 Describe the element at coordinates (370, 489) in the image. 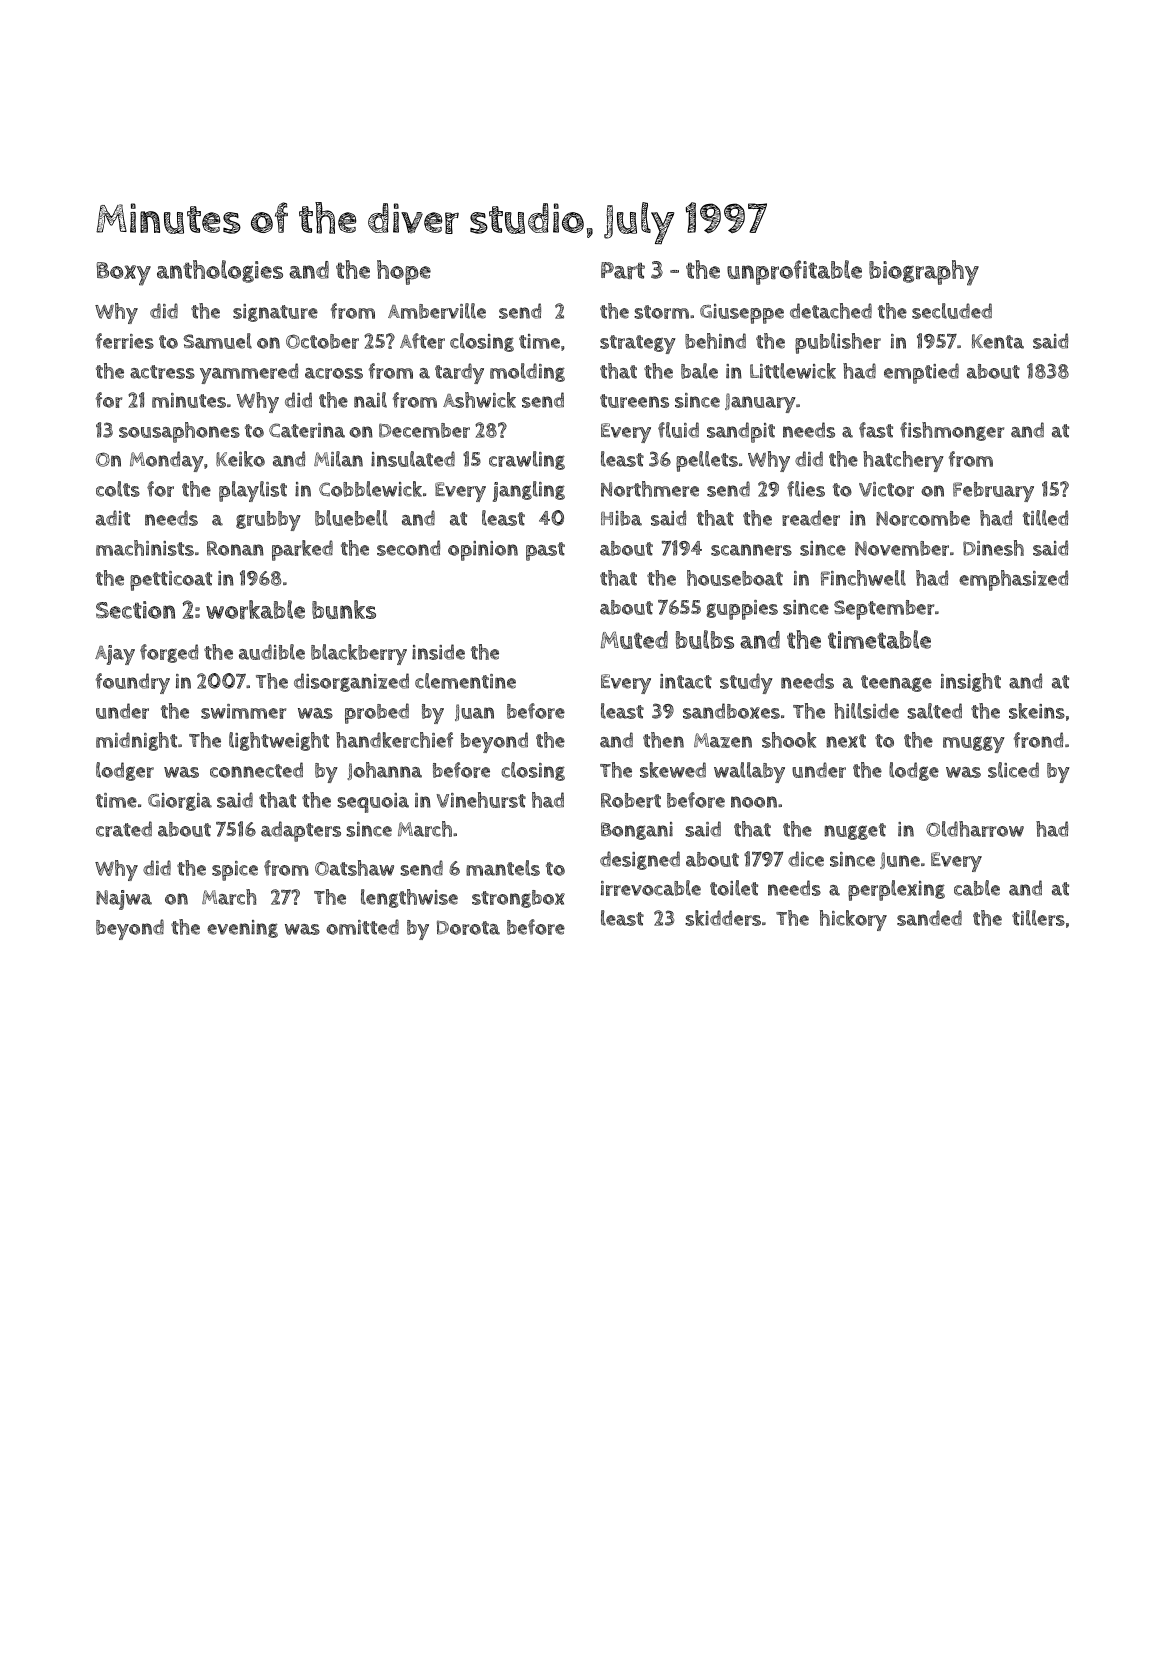

I see `Cobblewick` at that location.
